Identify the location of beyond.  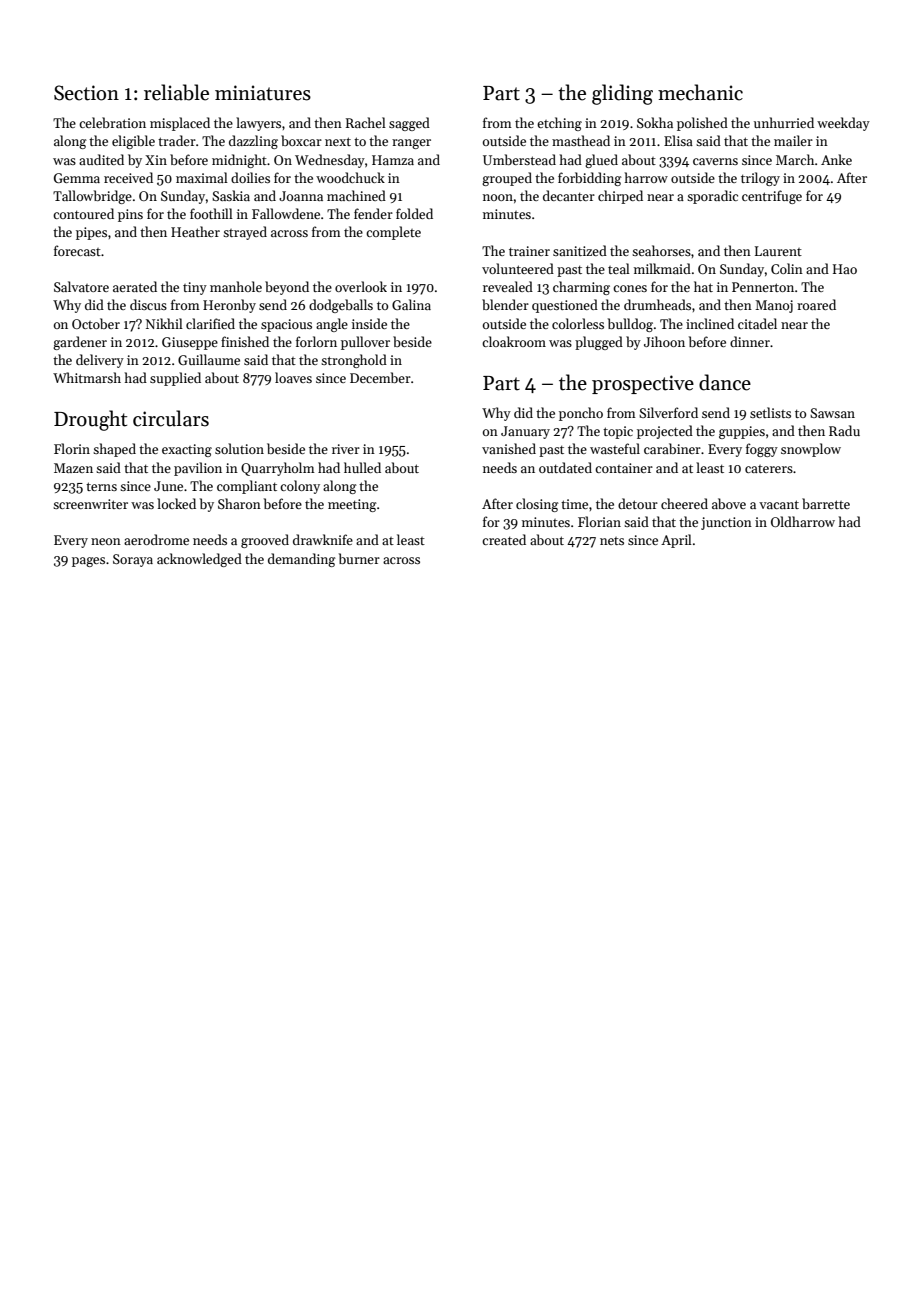
(287, 288).
